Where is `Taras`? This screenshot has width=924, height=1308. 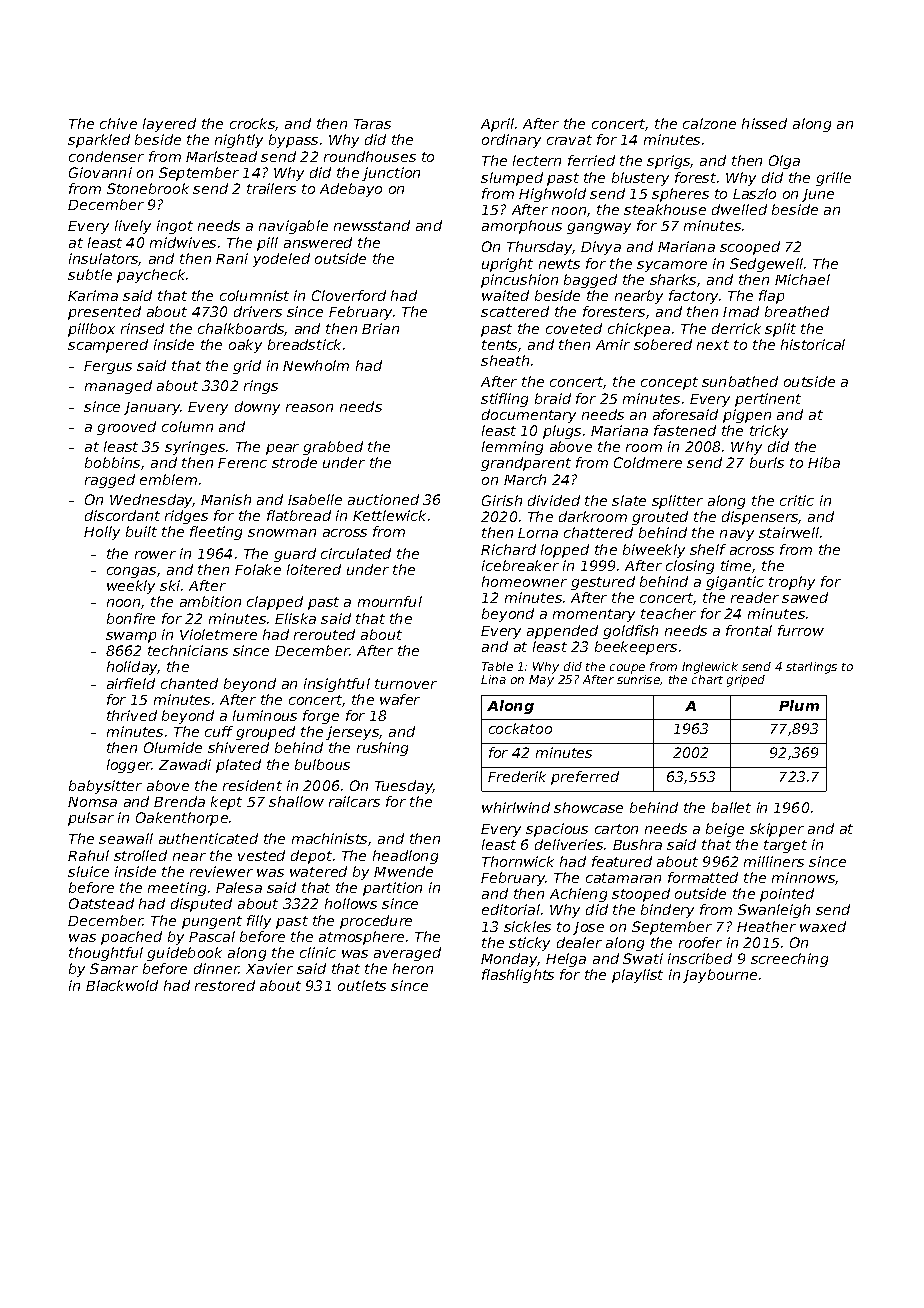
Taras is located at coordinates (372, 124).
